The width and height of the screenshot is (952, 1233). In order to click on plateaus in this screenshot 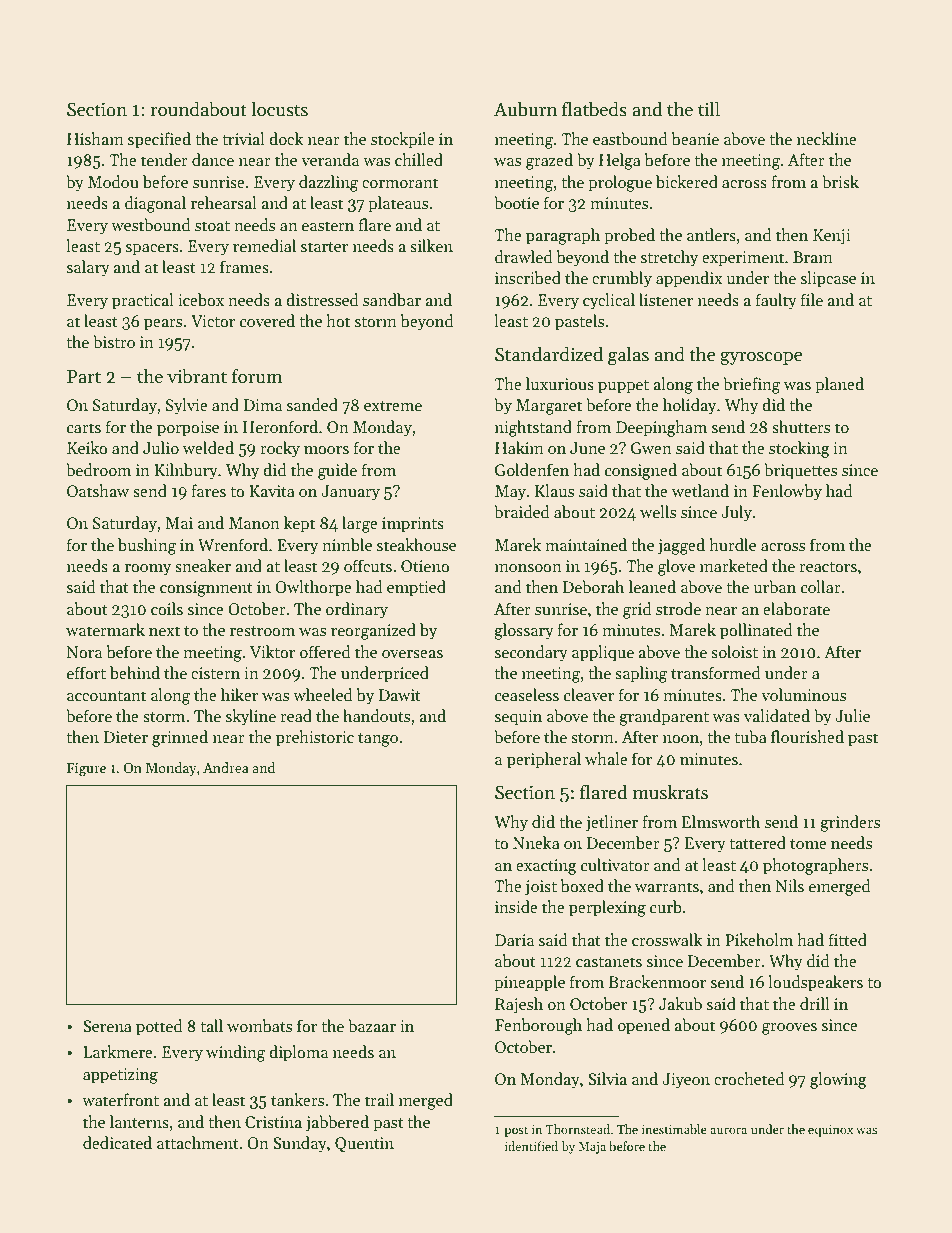, I will do `click(398, 204)`.
